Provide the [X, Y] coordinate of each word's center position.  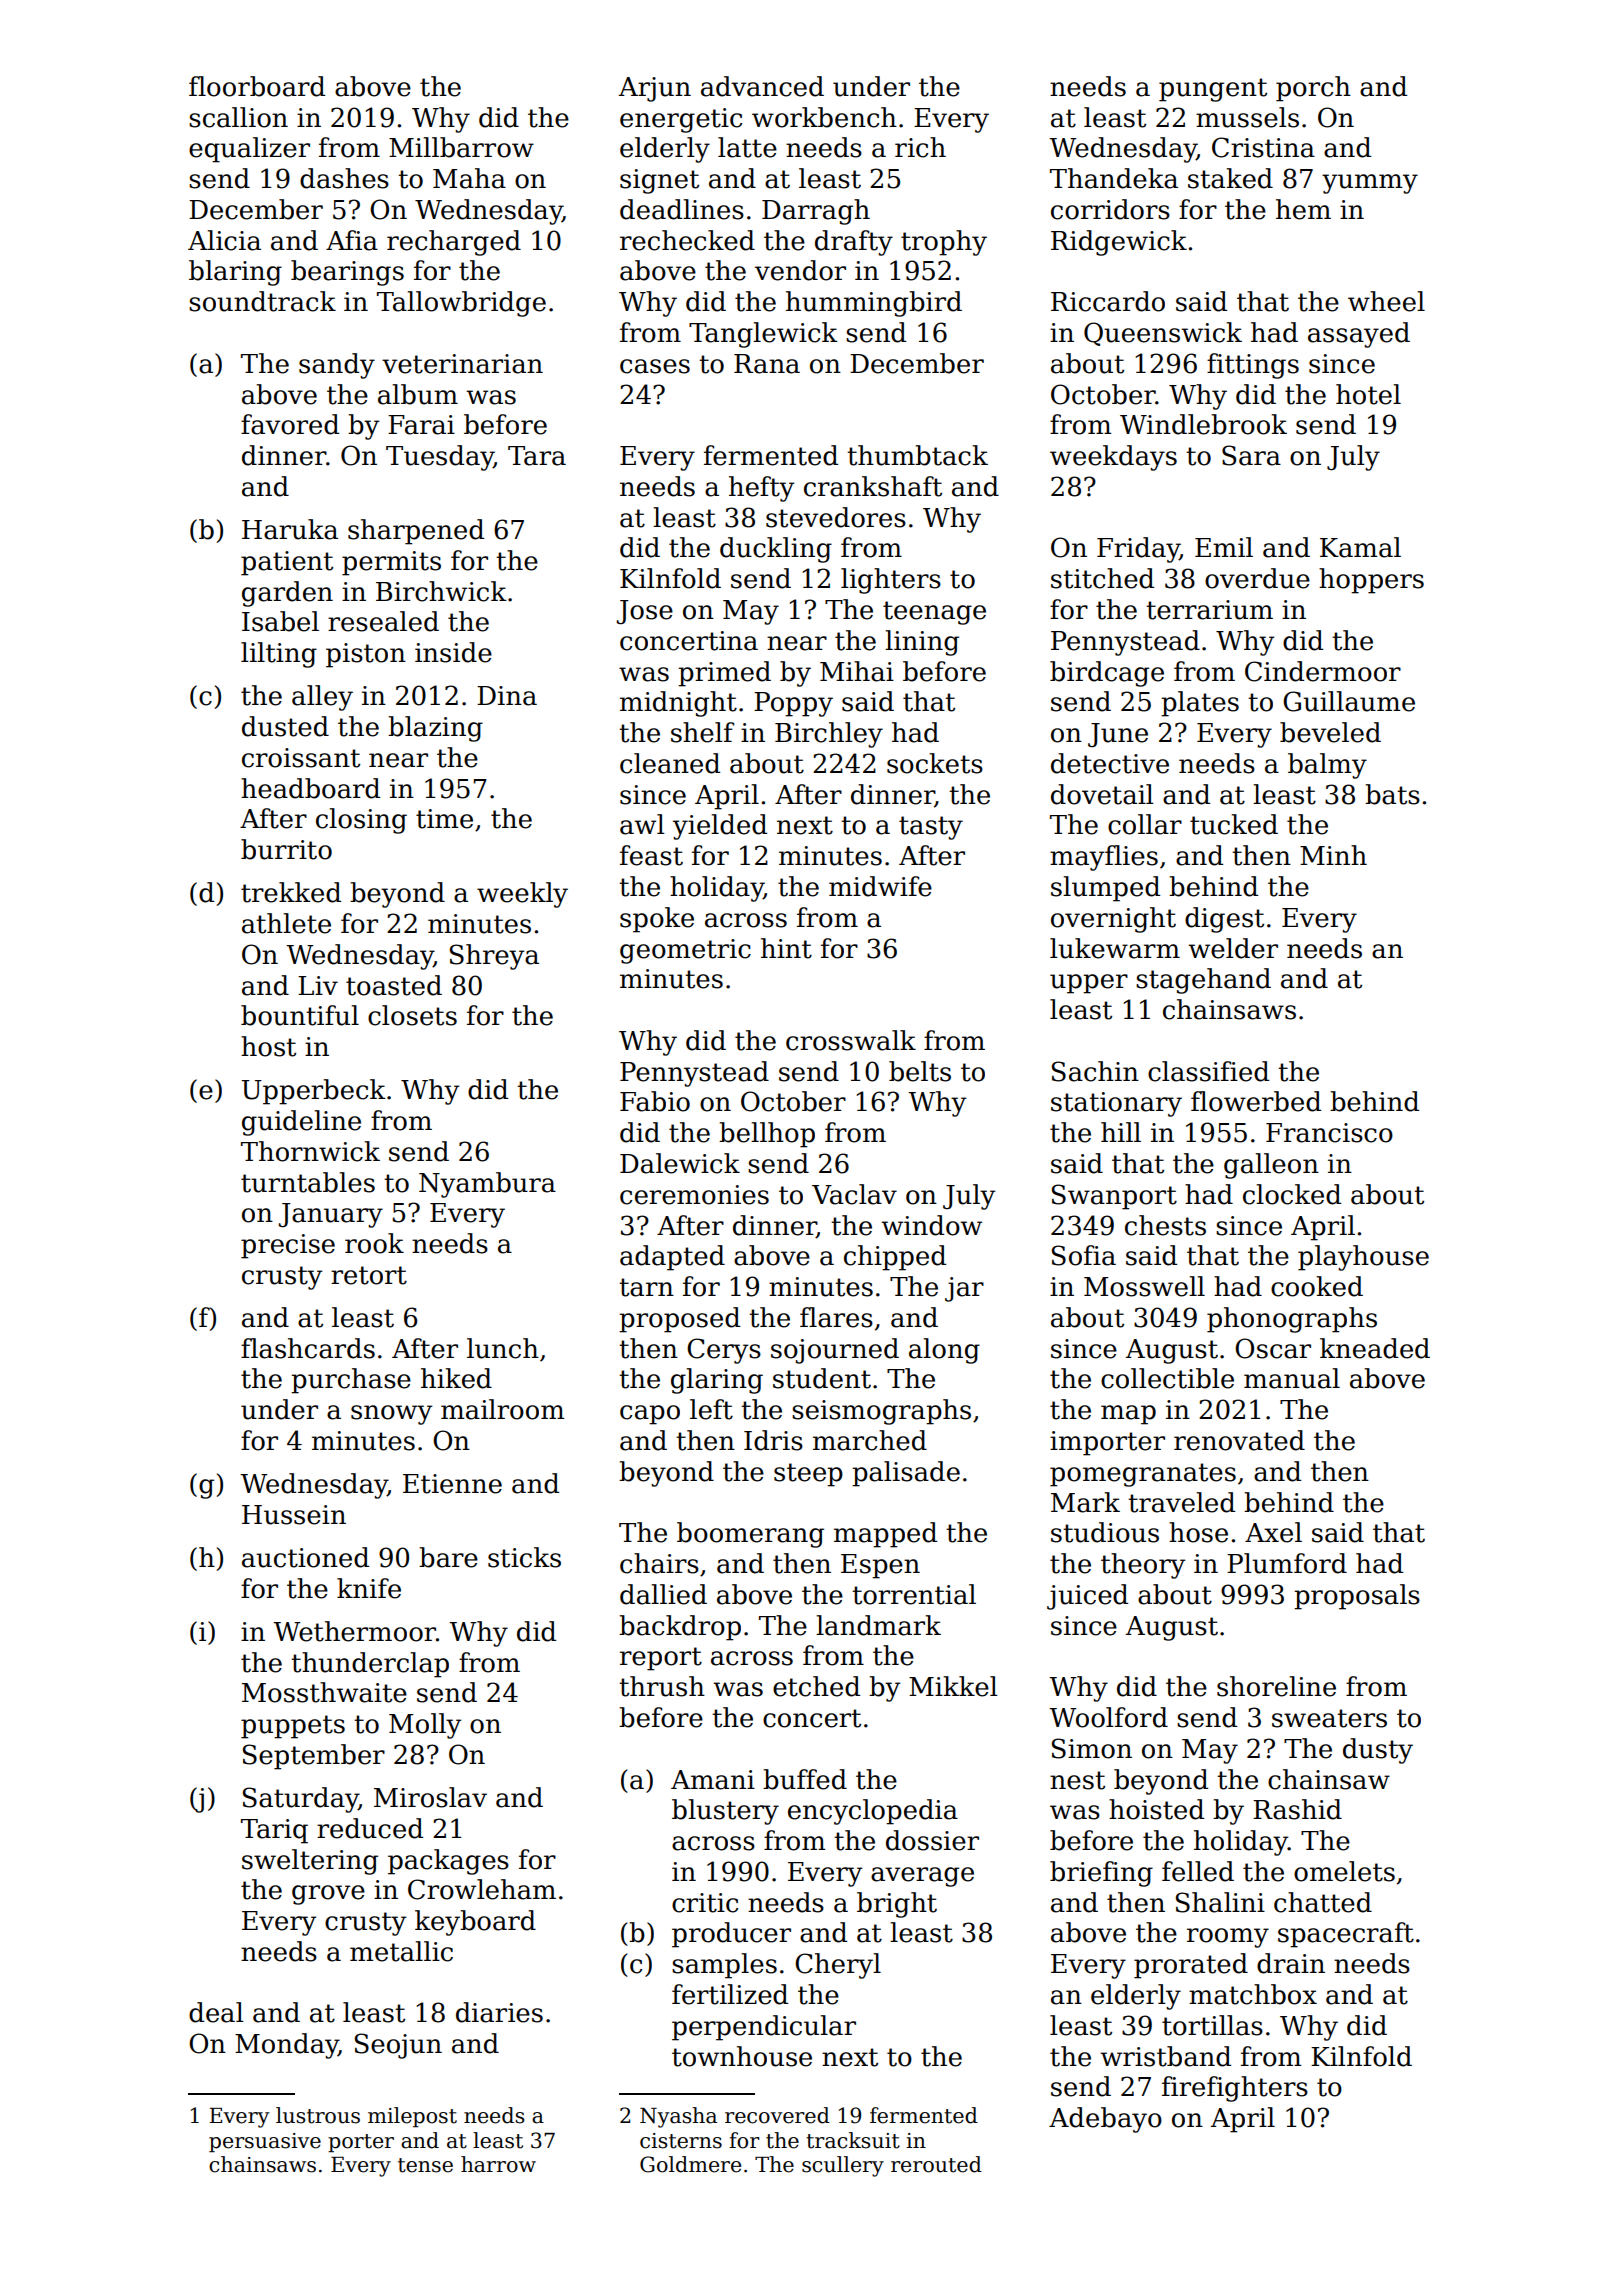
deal [216, 2012]
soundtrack [262, 301]
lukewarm [1115, 948]
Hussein [294, 1515]
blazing [435, 729]
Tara [537, 456]
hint [786, 948]
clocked [1292, 1194]
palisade [906, 1474]
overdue [1257, 578]
